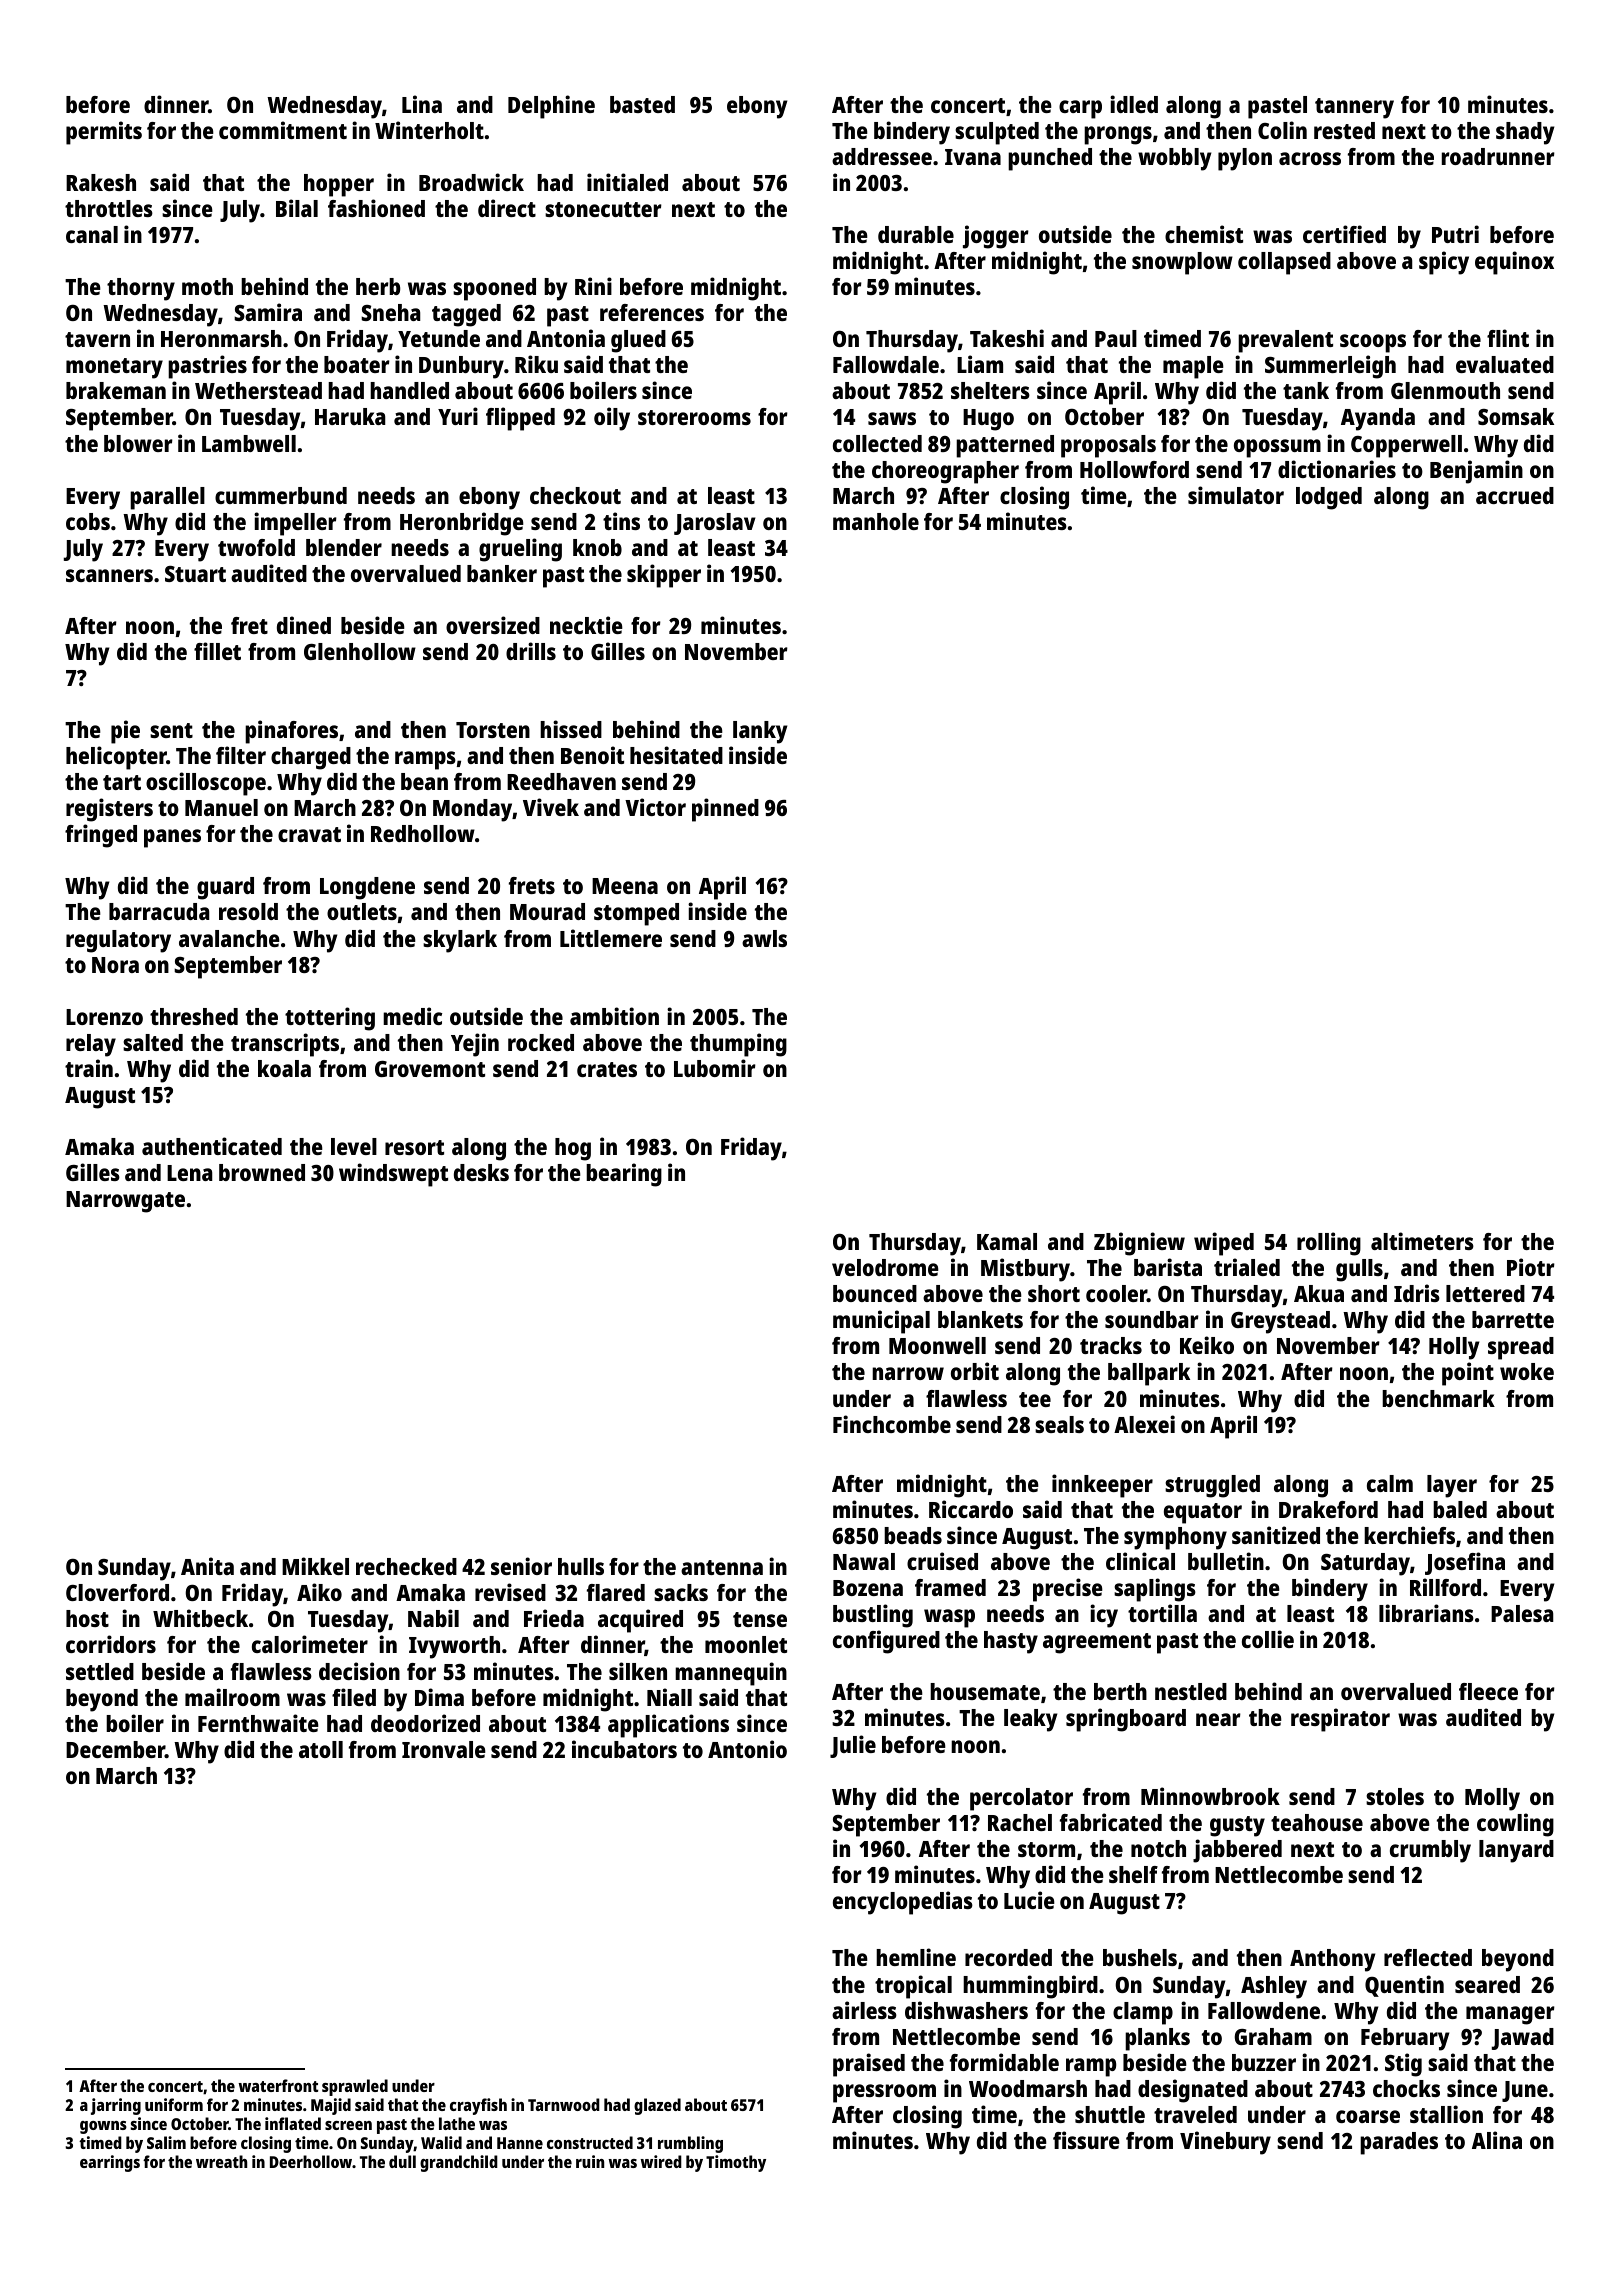 This screenshot has height=2292, width=1620. Describe the element at coordinates (657, 2106) in the screenshot. I see `glazed` at that location.
